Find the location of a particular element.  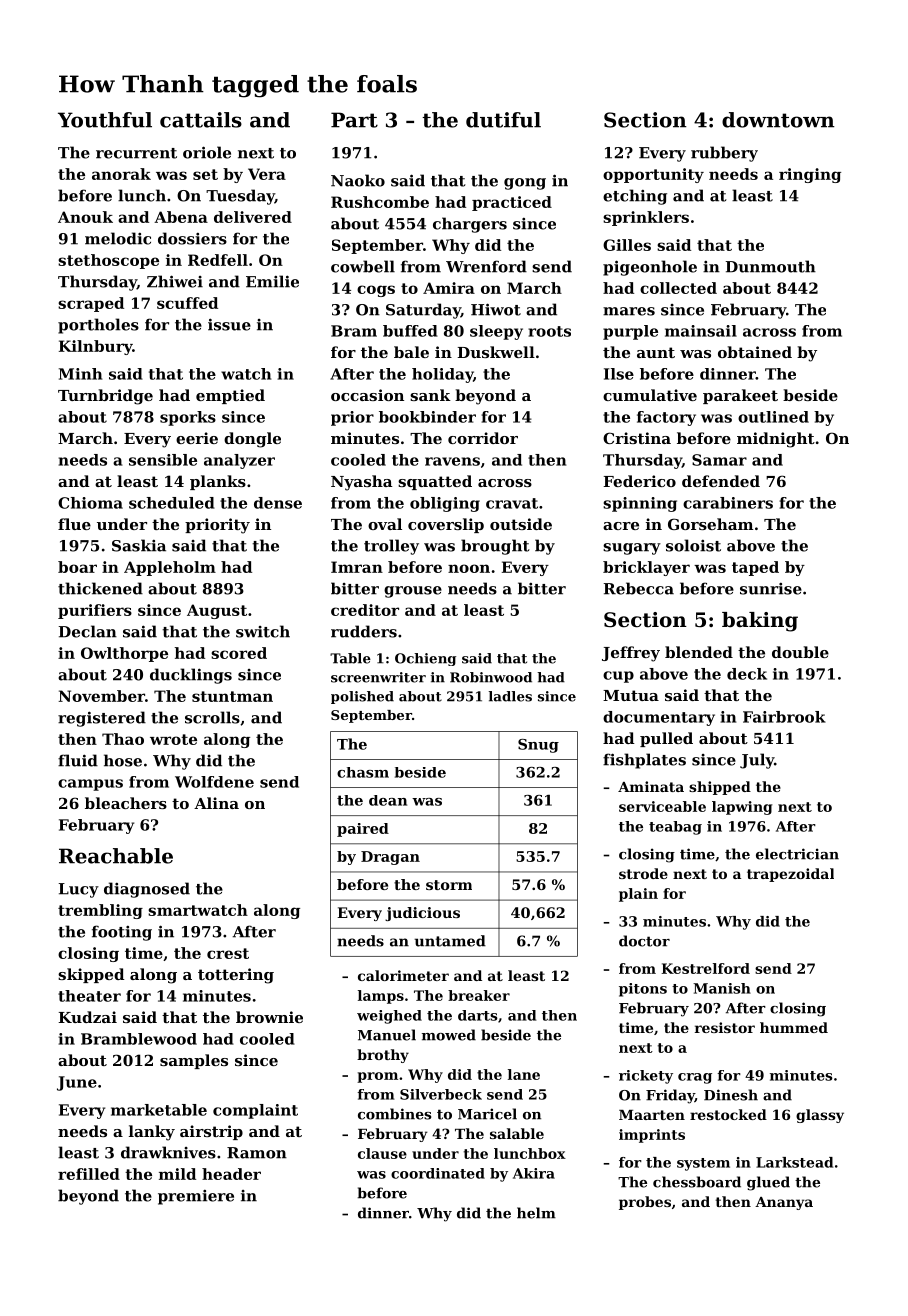

wrote is located at coordinates (173, 739).
